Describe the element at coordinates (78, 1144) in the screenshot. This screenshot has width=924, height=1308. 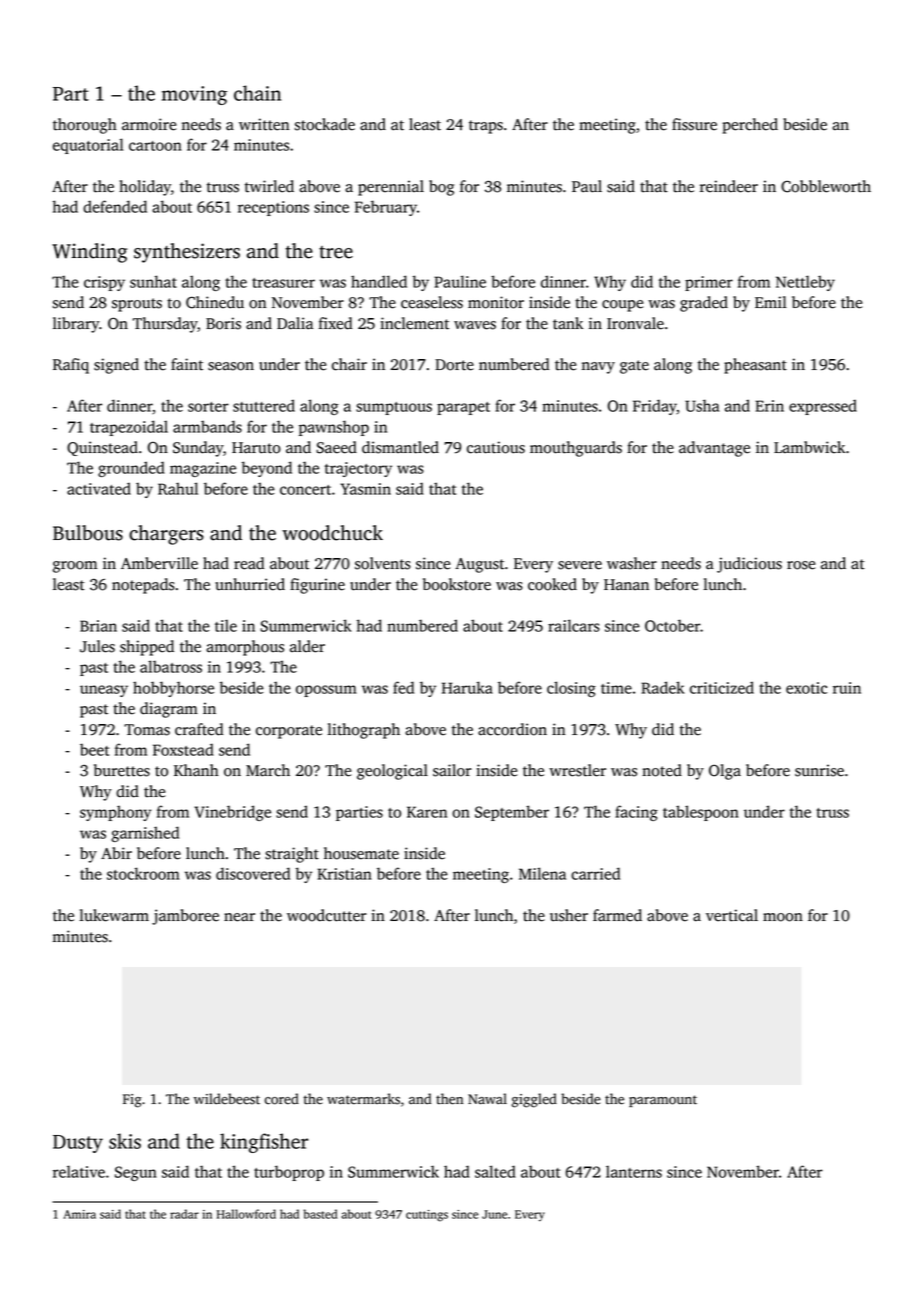
I see `Dusty` at that location.
